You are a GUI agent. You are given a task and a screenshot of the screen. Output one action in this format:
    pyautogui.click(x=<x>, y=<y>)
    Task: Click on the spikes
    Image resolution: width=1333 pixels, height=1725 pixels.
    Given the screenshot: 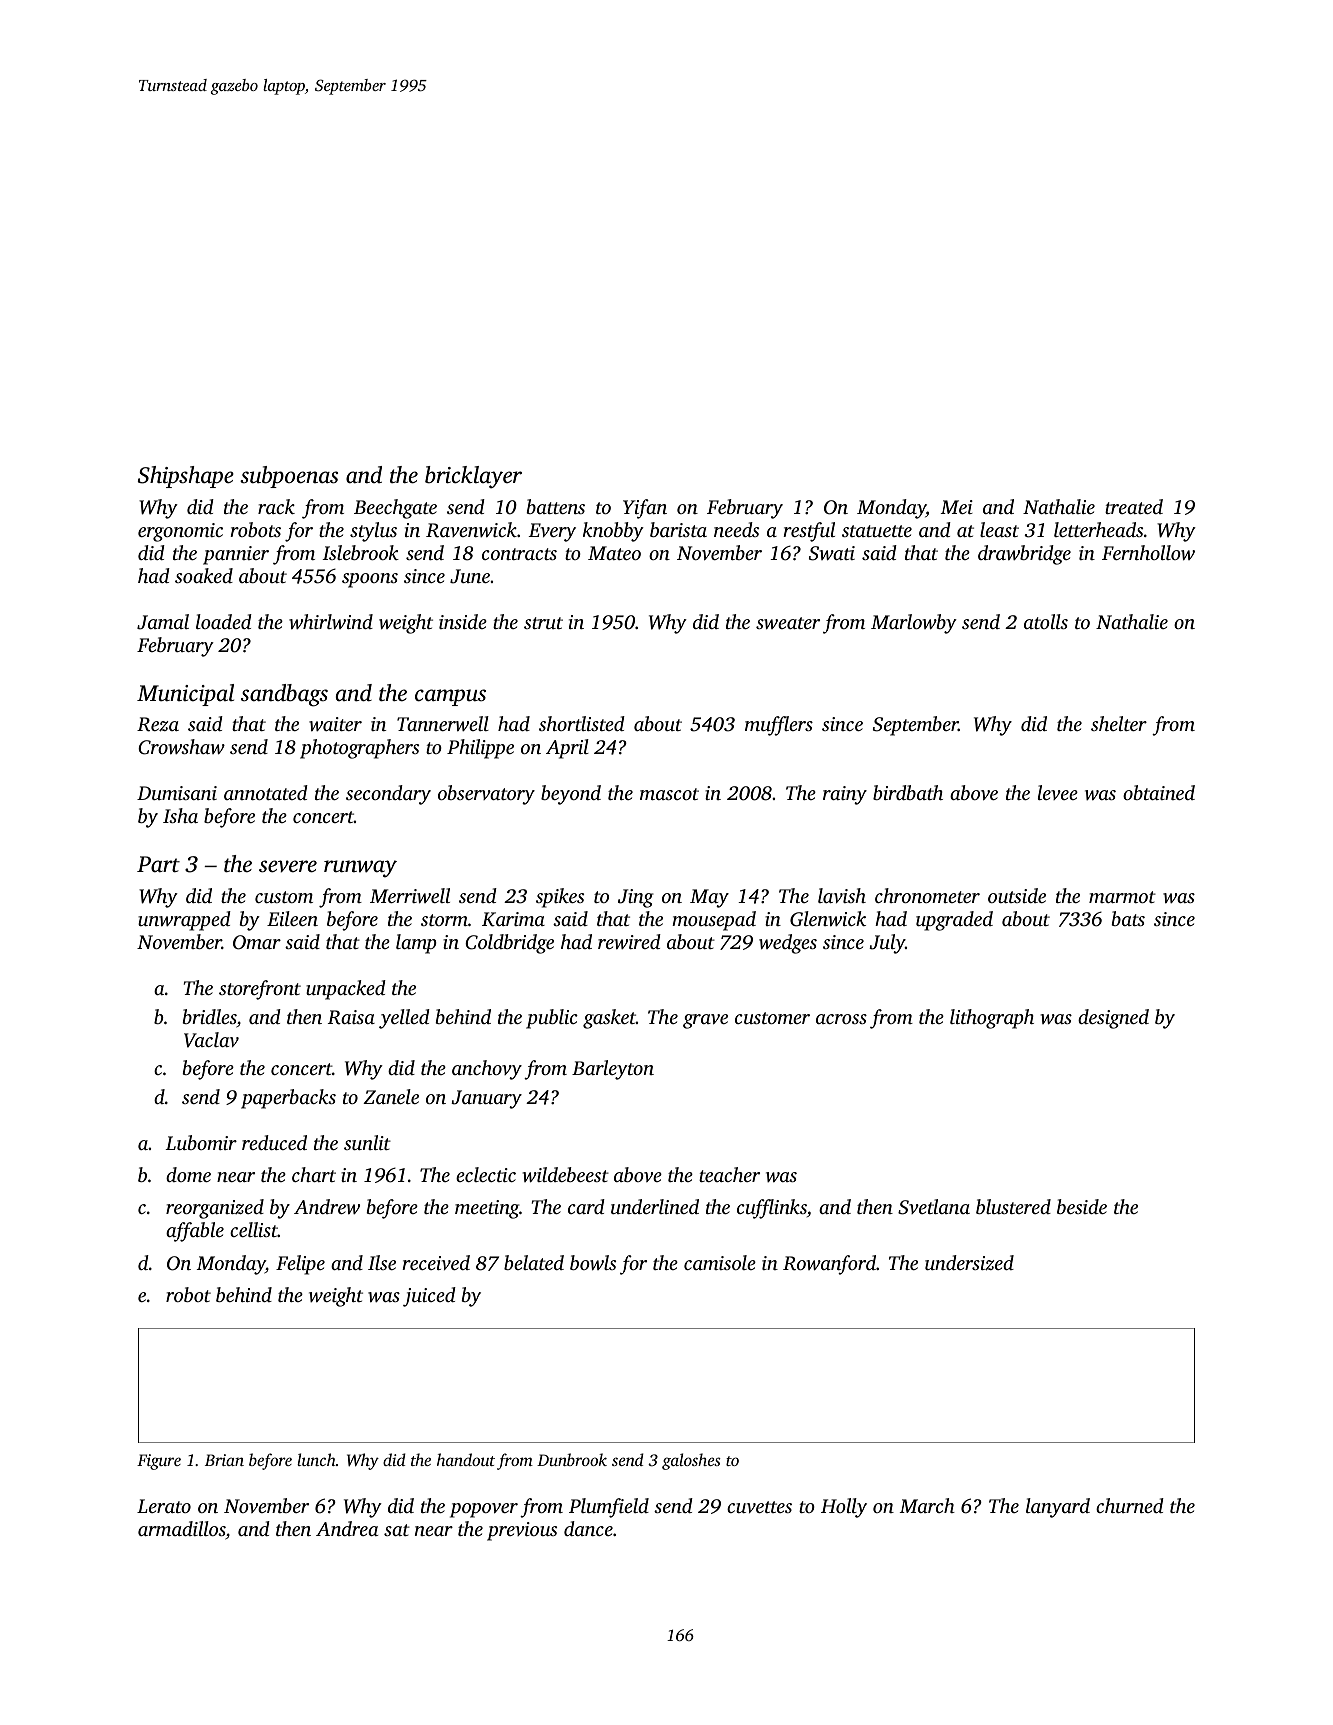 What is the action you would take?
    pyautogui.click(x=560, y=898)
